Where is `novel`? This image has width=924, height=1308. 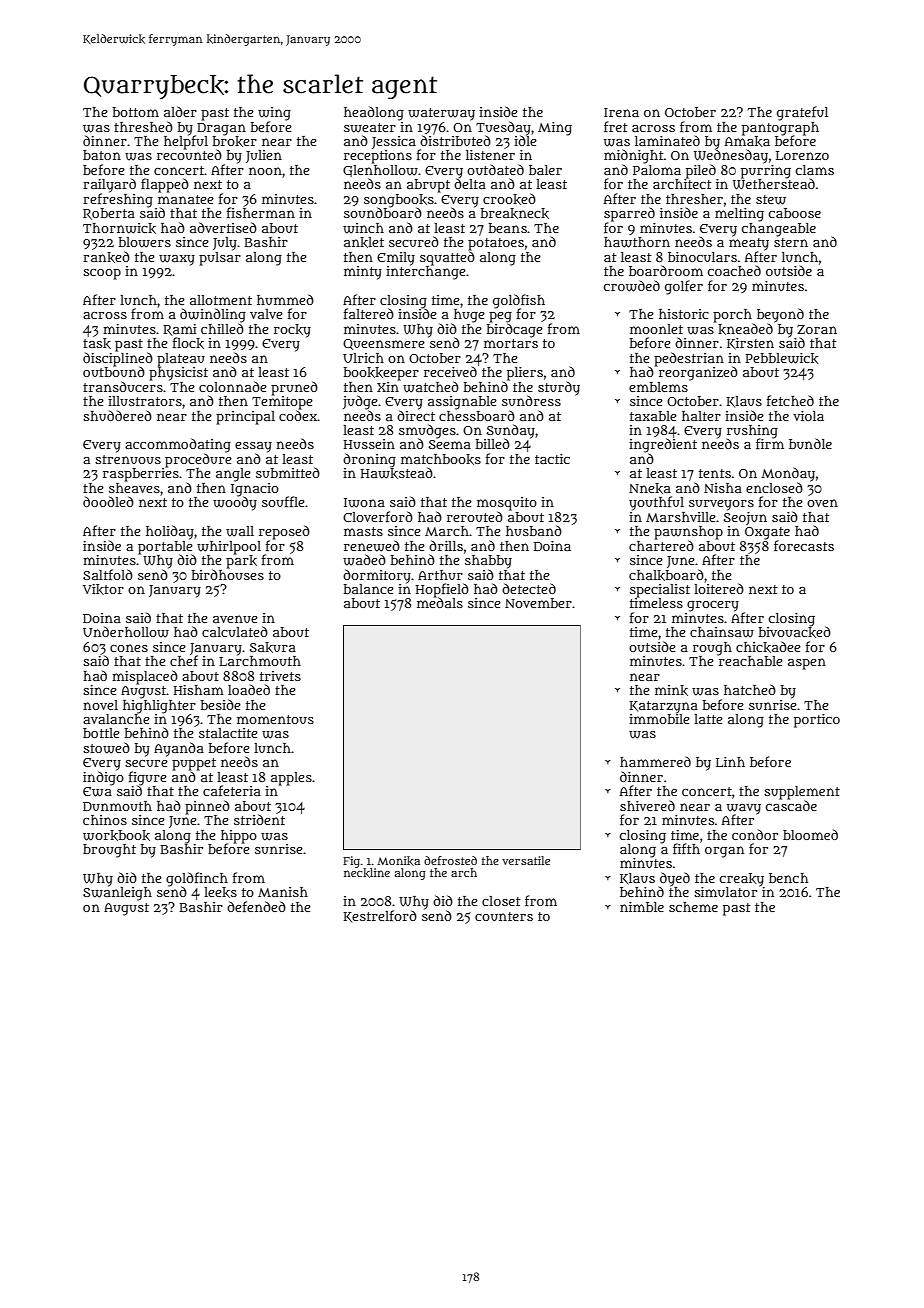 novel is located at coordinates (100, 705).
